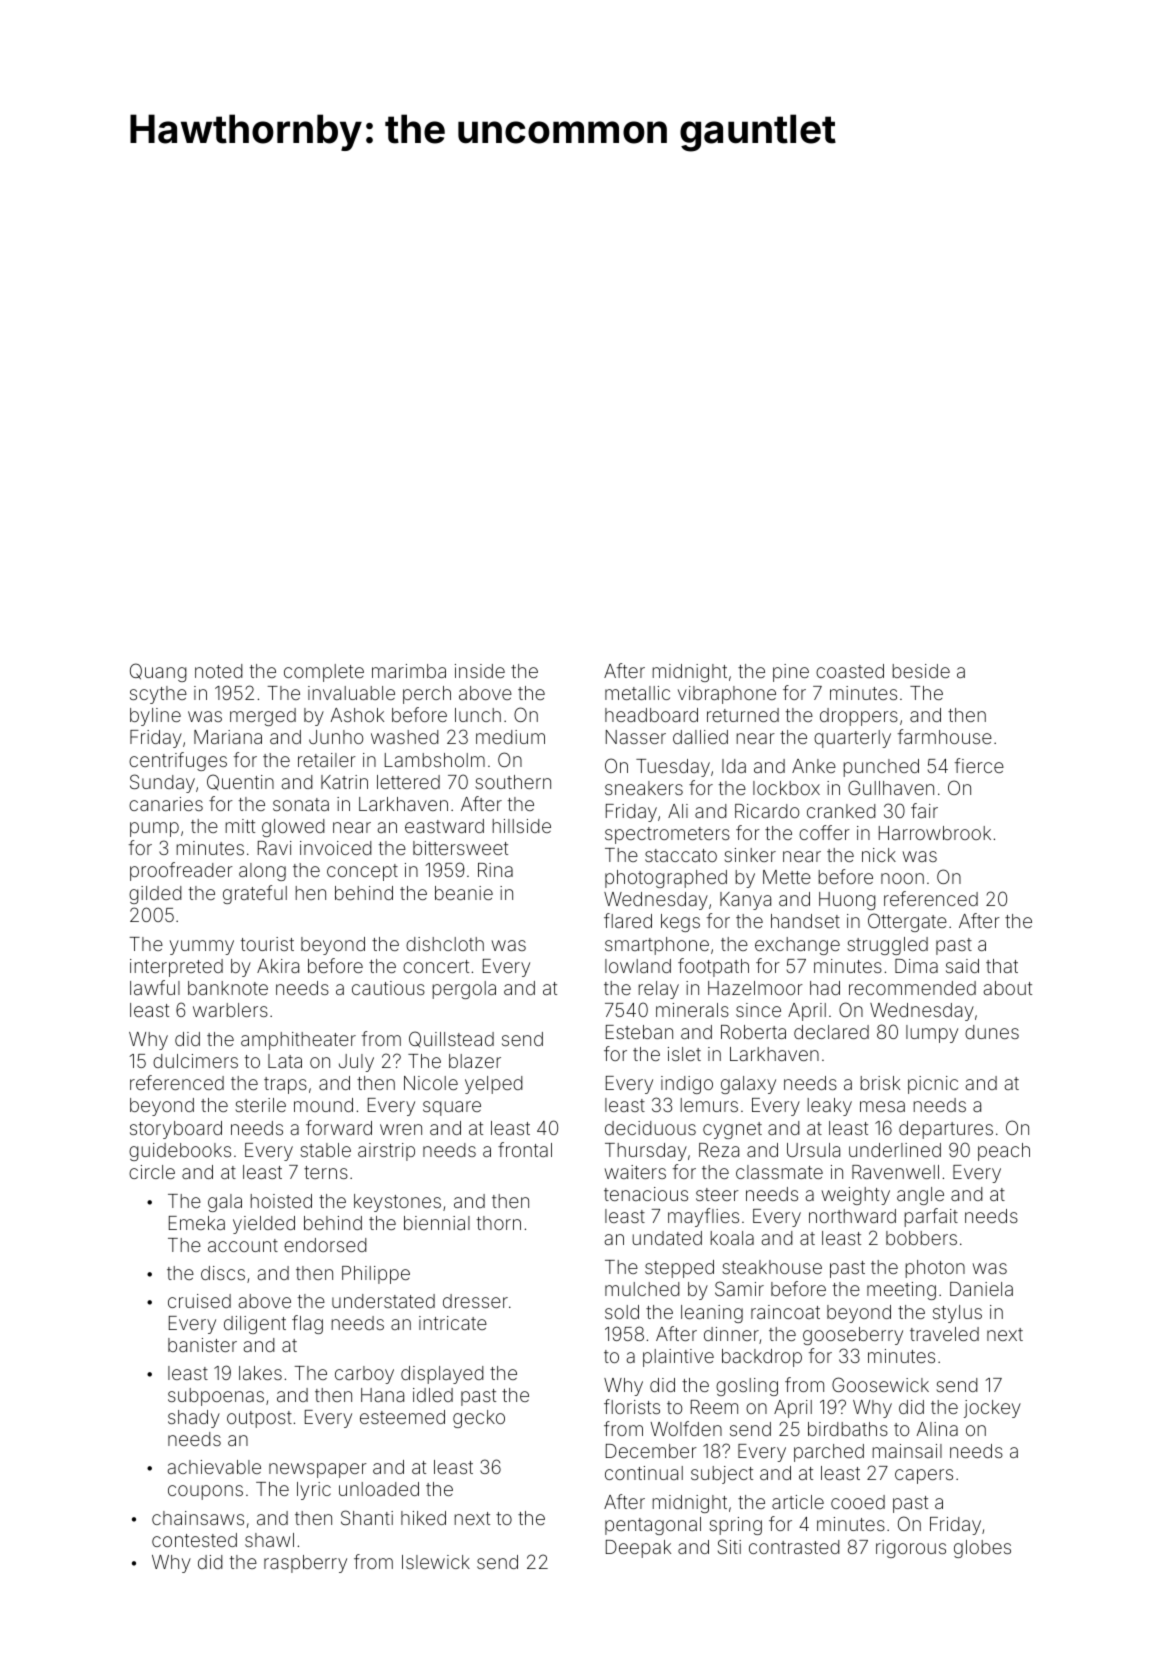  I want to click on pine, so click(791, 673).
